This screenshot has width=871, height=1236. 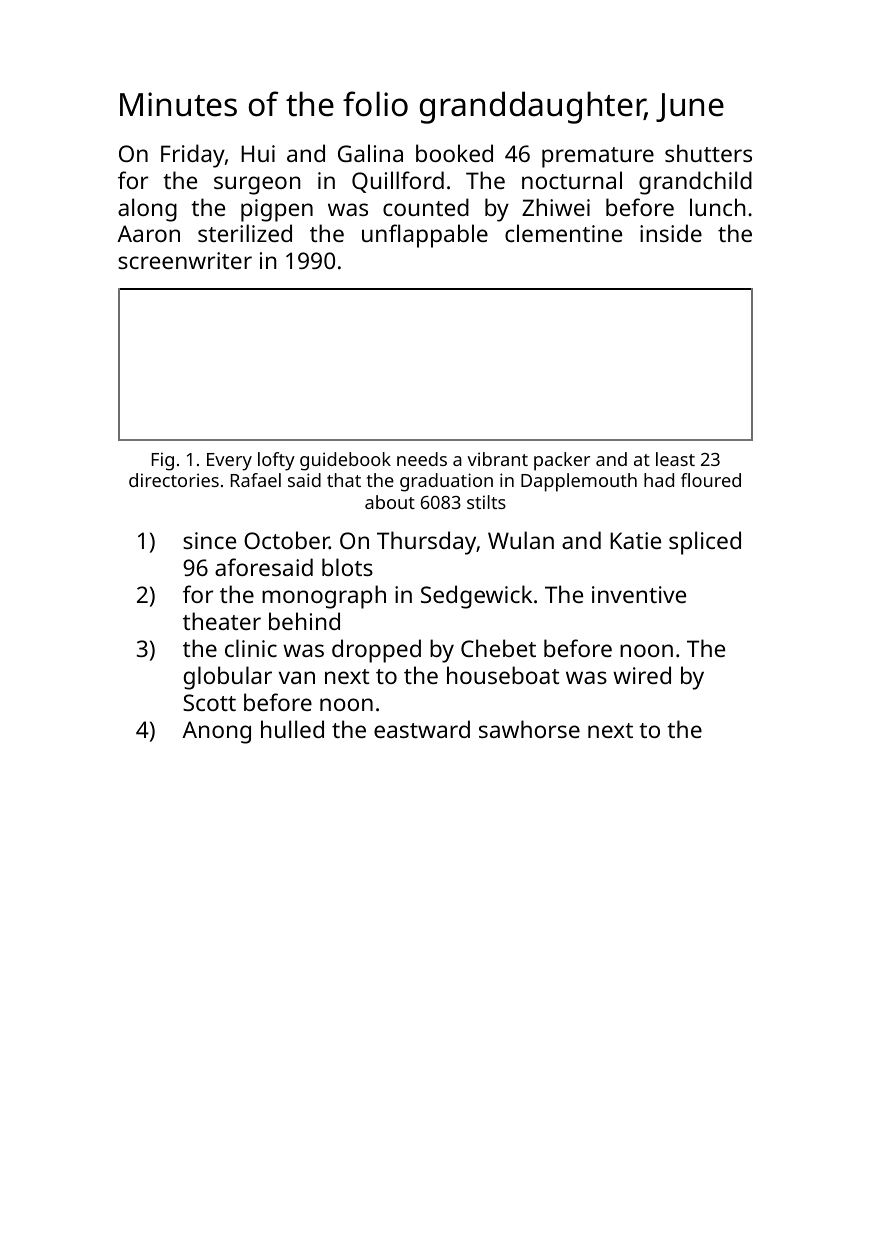 I want to click on unflappable, so click(x=425, y=236).
